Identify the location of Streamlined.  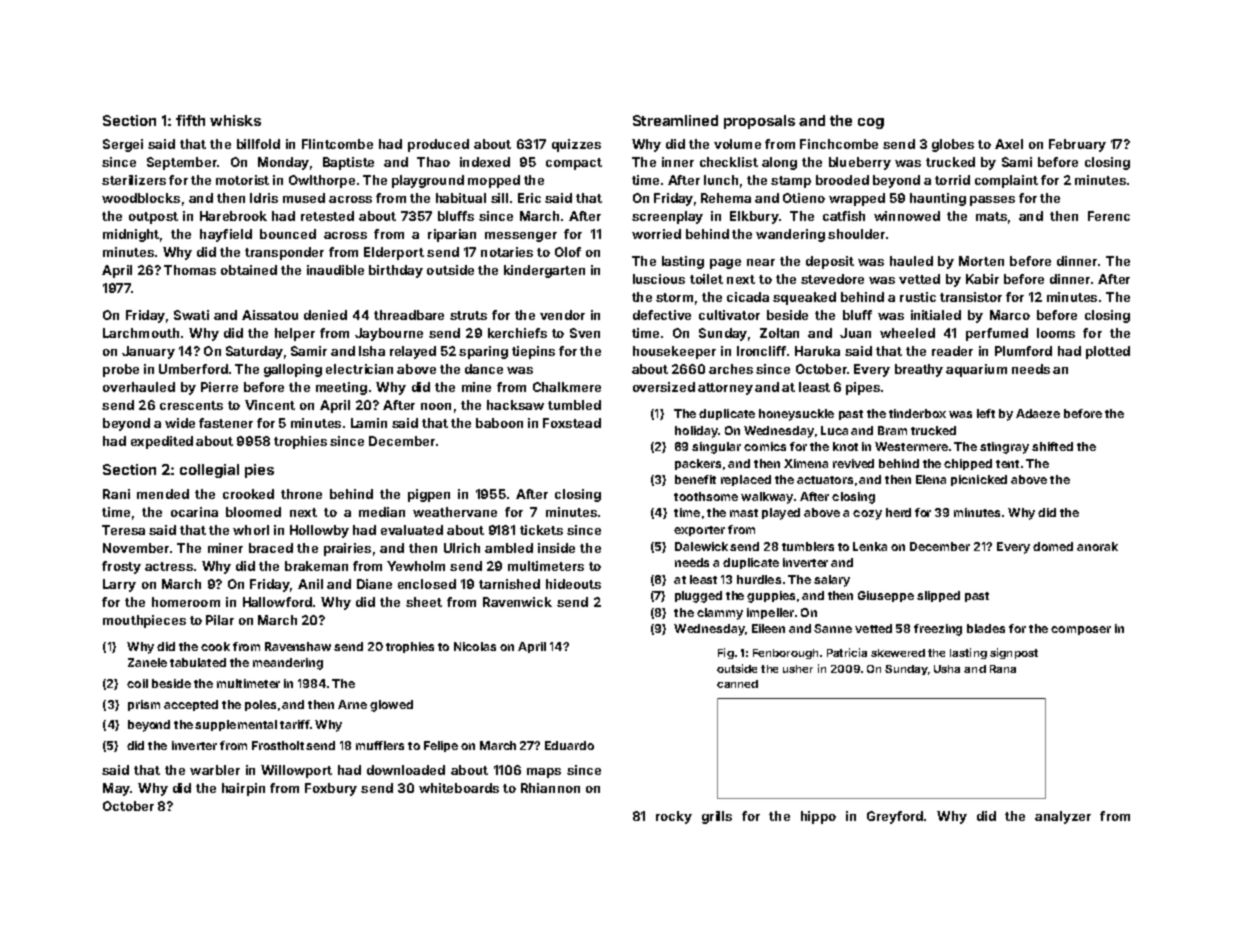
(675, 120).
